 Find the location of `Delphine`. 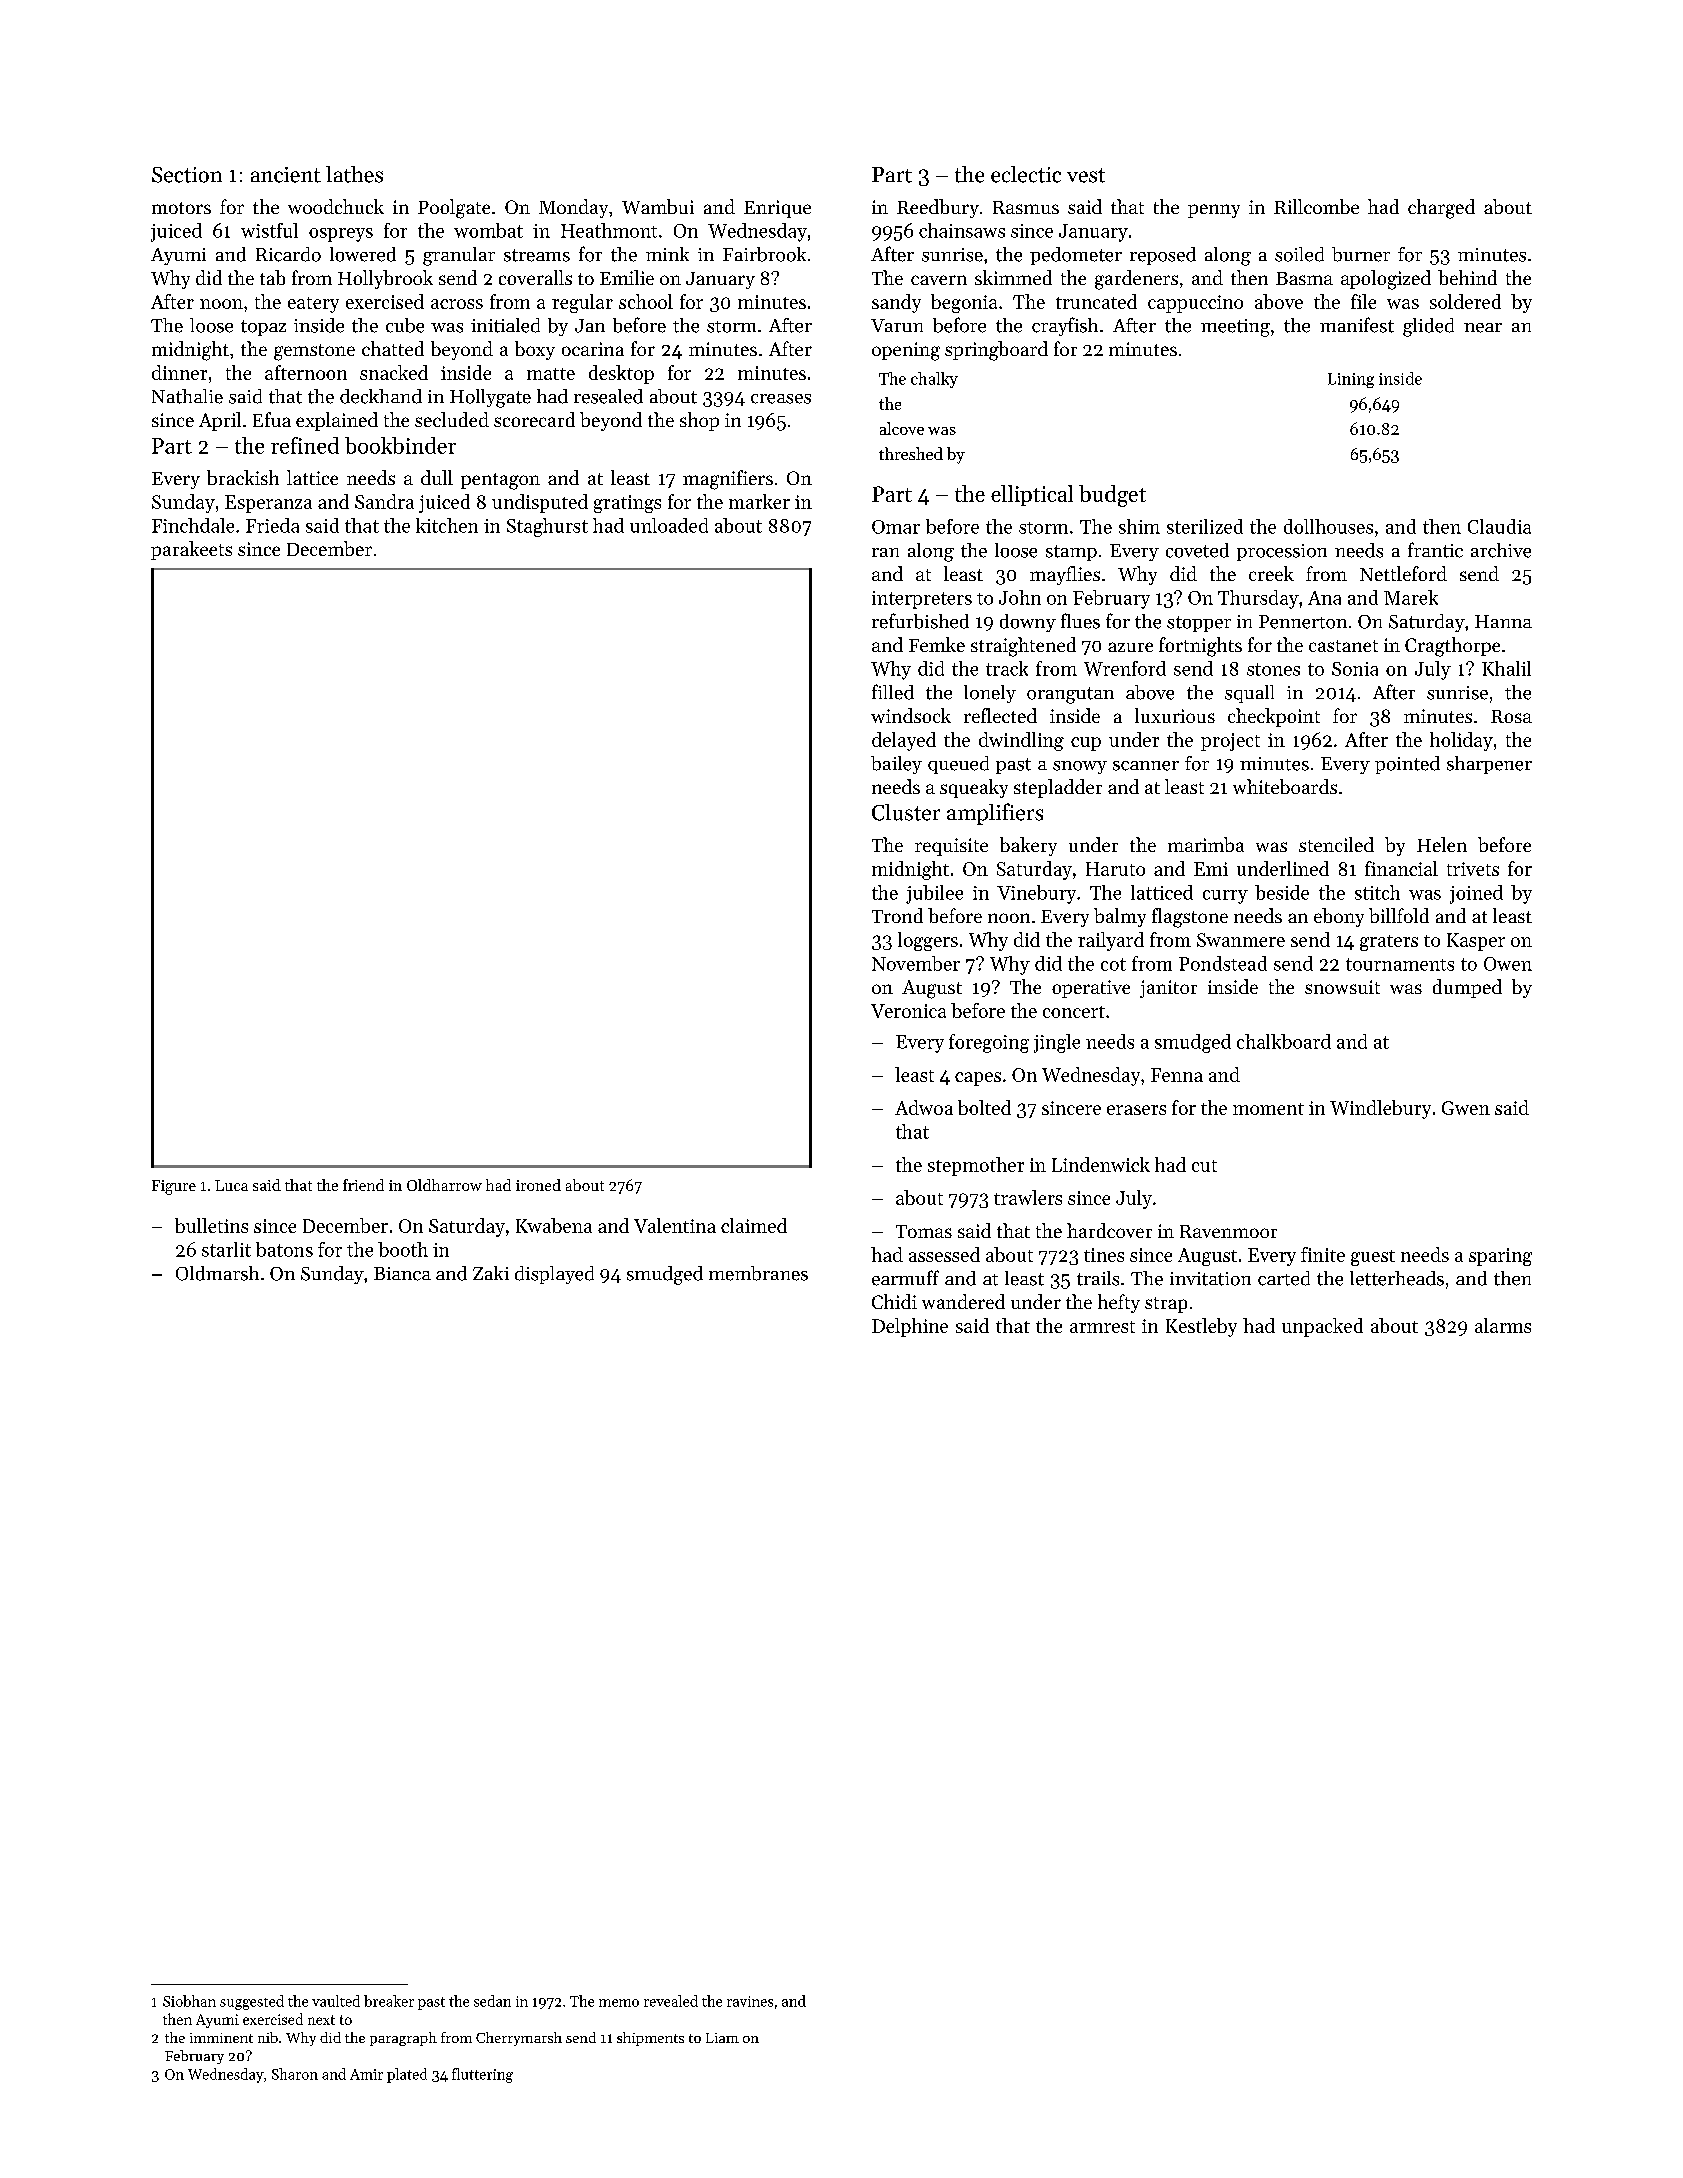

Delphine is located at coordinates (910, 1327).
